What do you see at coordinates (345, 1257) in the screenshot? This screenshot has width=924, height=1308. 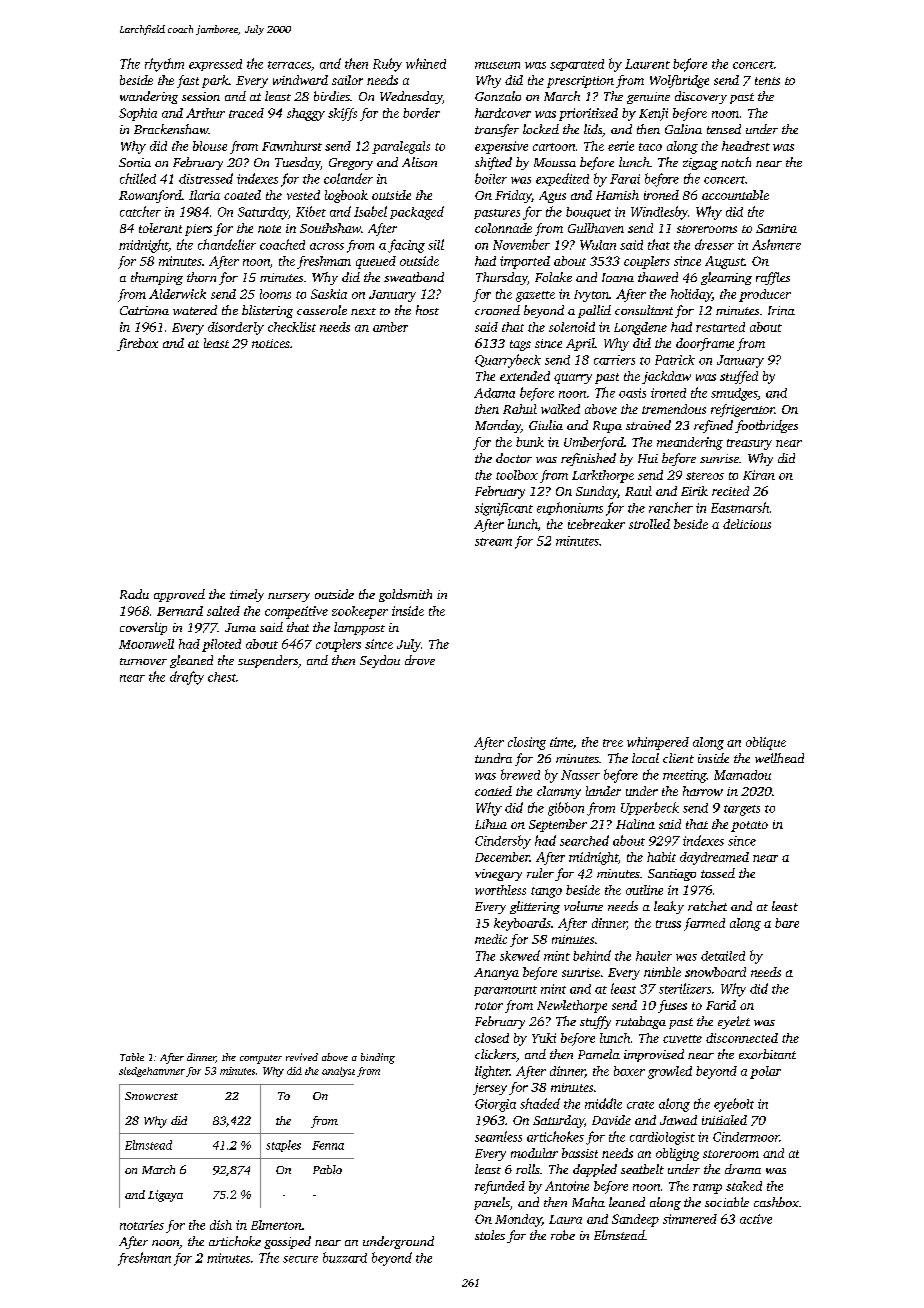 I see `buzzard` at bounding box center [345, 1257].
